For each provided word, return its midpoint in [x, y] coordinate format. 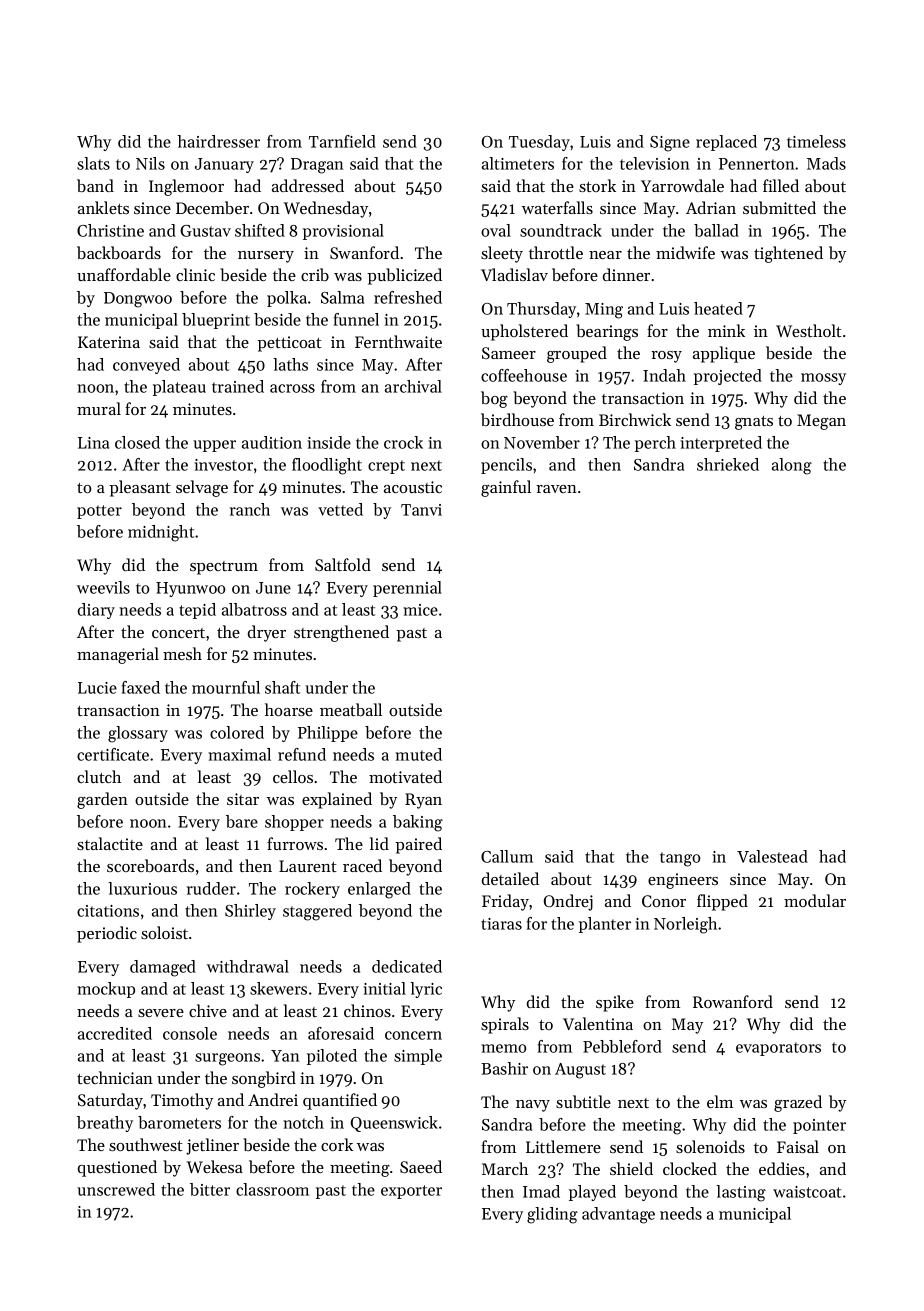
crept [386, 467]
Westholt [809, 330]
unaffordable [124, 274]
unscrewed [116, 1189]
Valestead [772, 856]
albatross [254, 609]
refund [302, 754]
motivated [405, 776]
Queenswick [394, 1124]
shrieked [728, 464]
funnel [356, 319]
